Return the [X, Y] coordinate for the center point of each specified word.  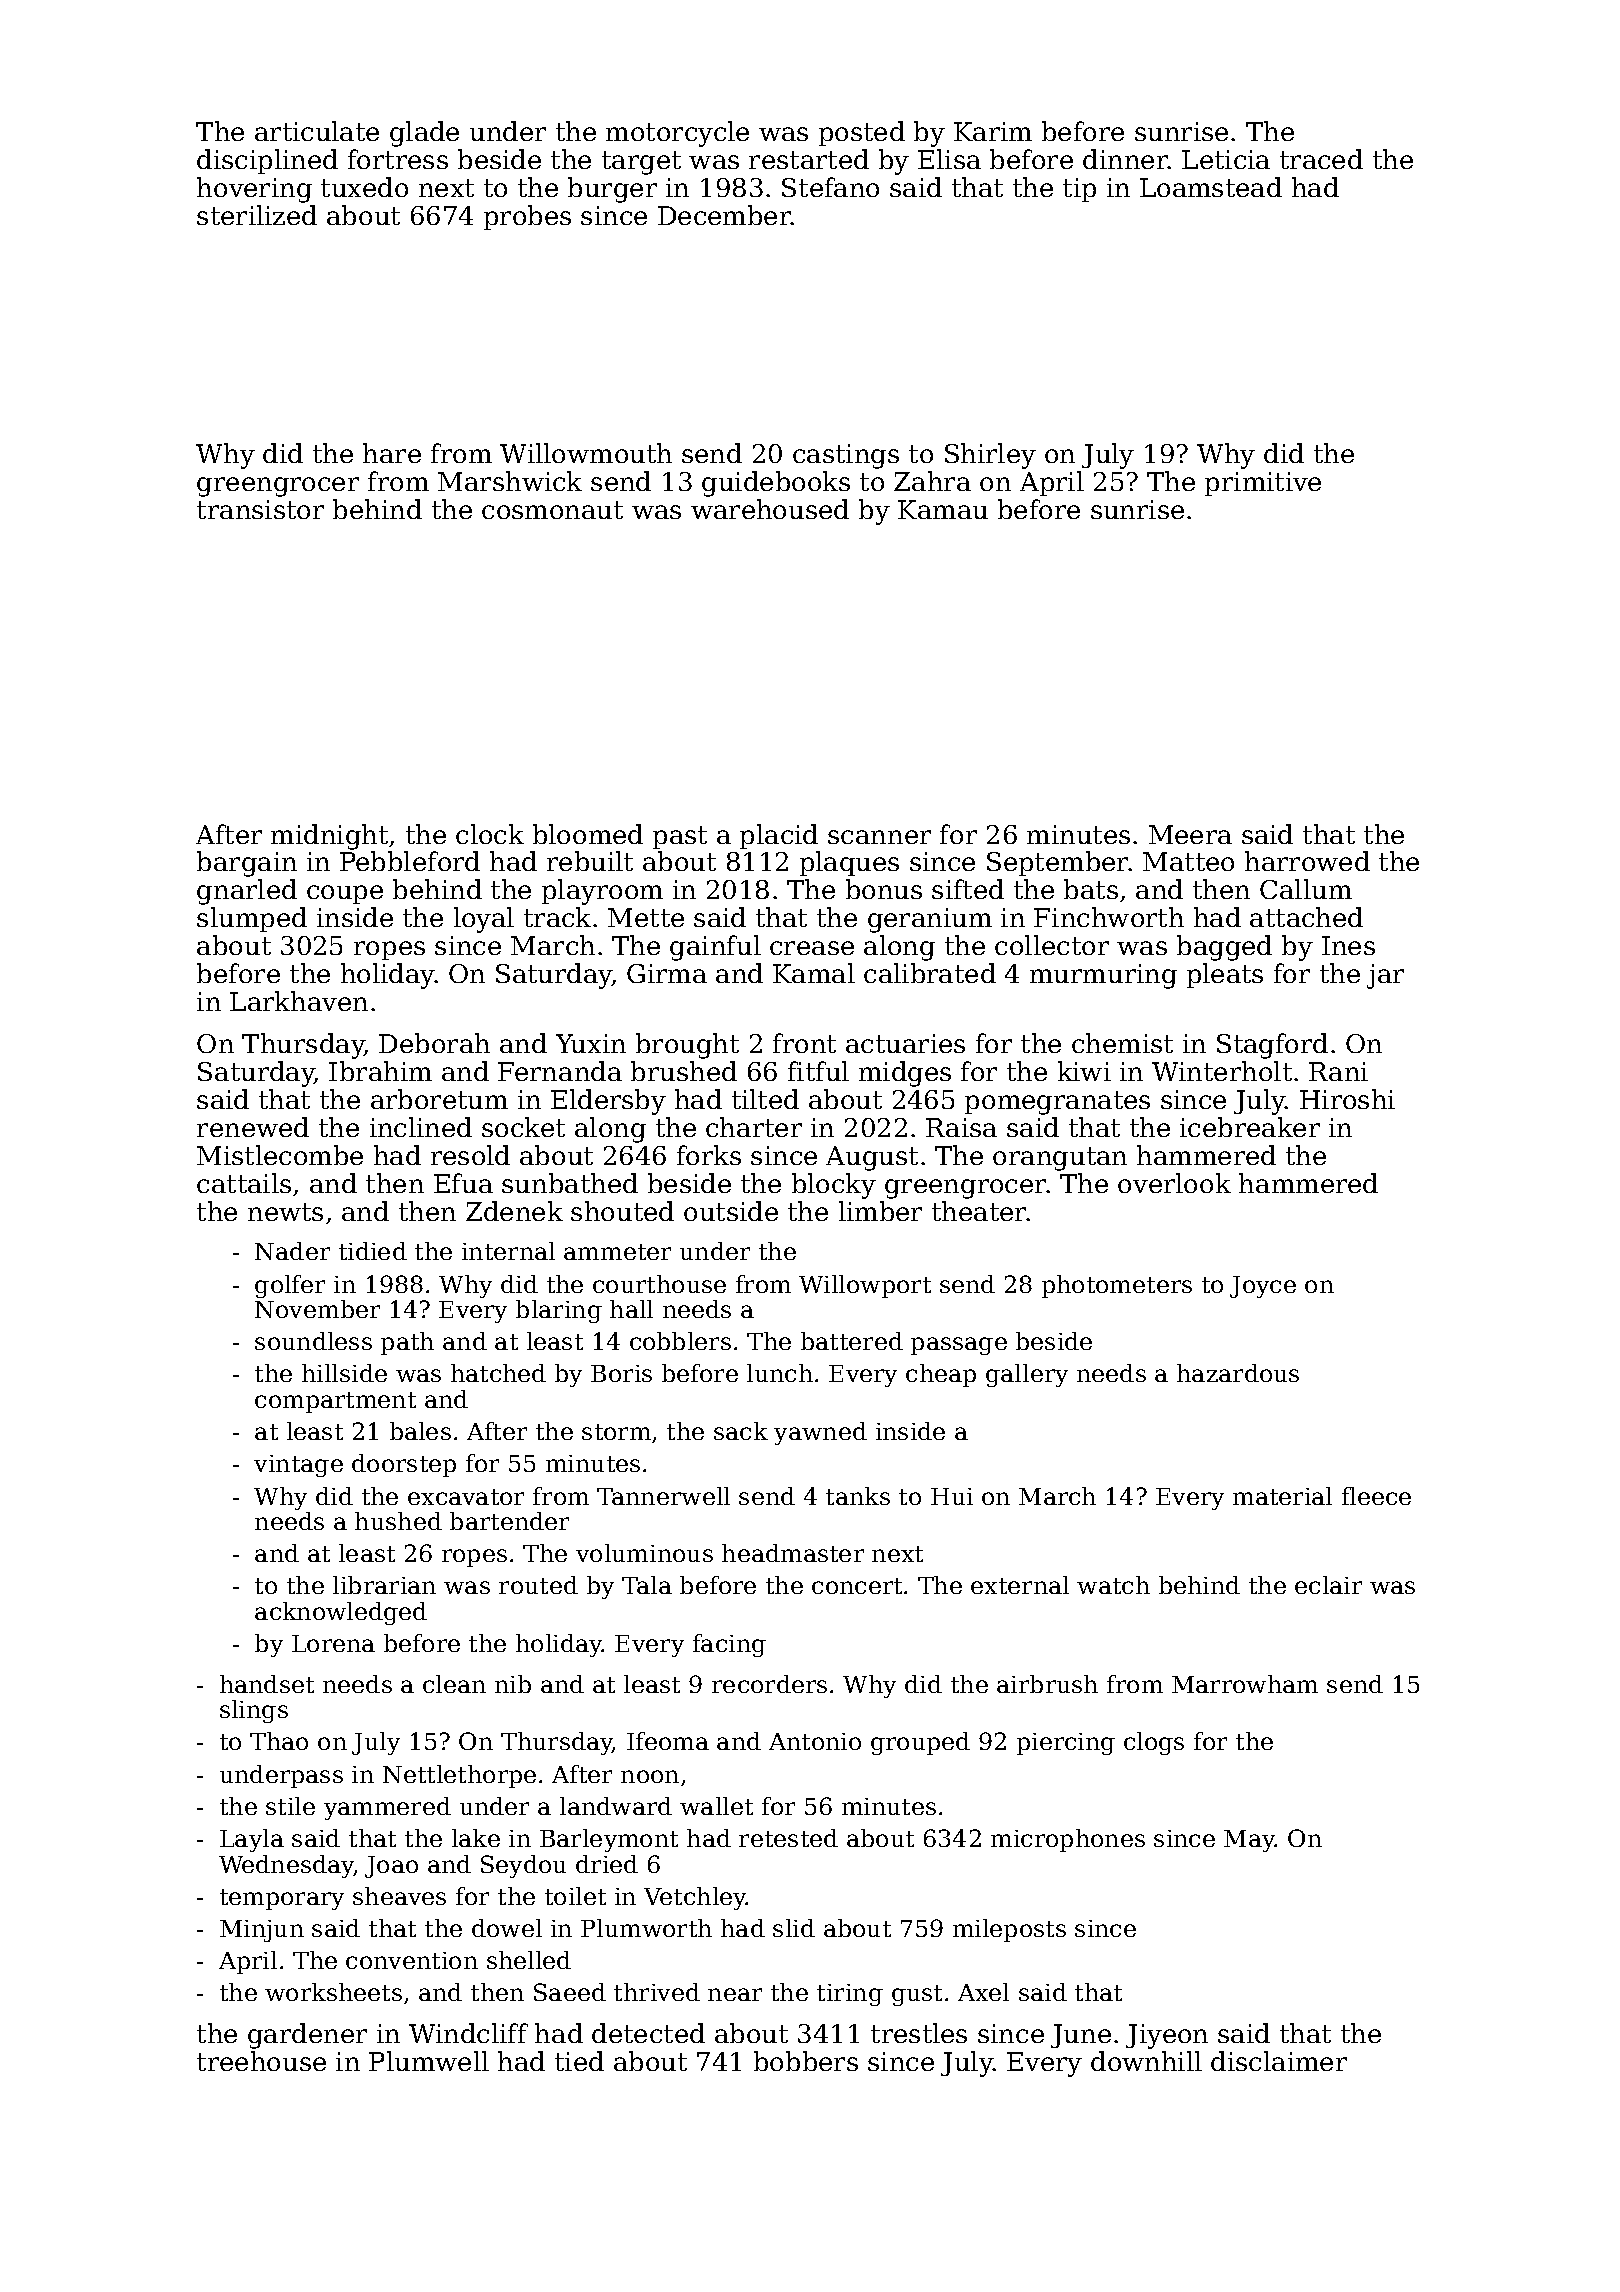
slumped [252, 919]
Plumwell [429, 2061]
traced [1321, 159]
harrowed [1307, 861]
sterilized [257, 215]
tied [579, 2061]
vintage [298, 1466]
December [724, 215]
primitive [1263, 484]
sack [741, 1431]
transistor [260, 509]
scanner [879, 837]
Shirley [990, 456]
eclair [1328, 1585]
